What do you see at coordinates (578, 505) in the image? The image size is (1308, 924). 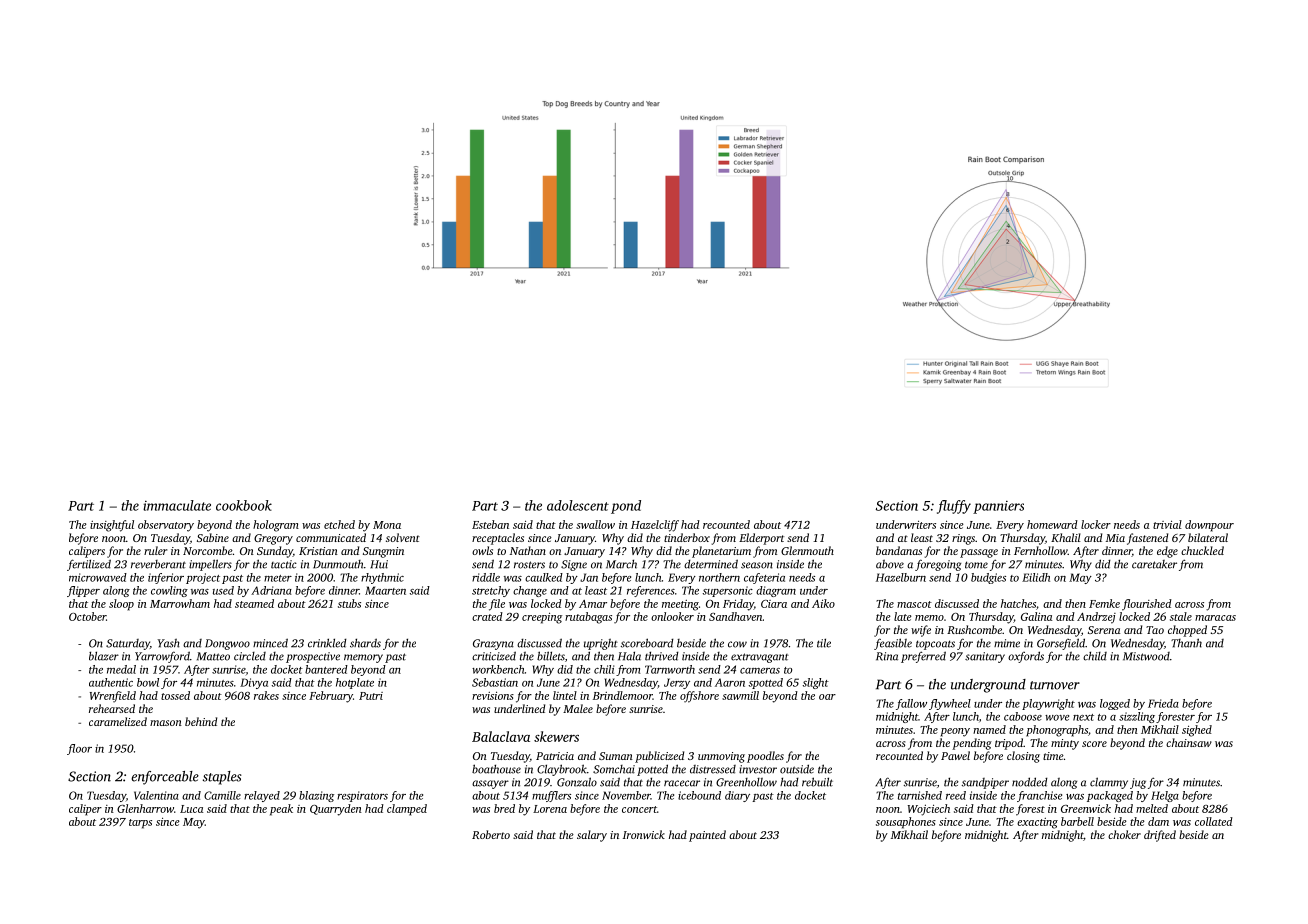 I see `adolescent` at bounding box center [578, 505].
